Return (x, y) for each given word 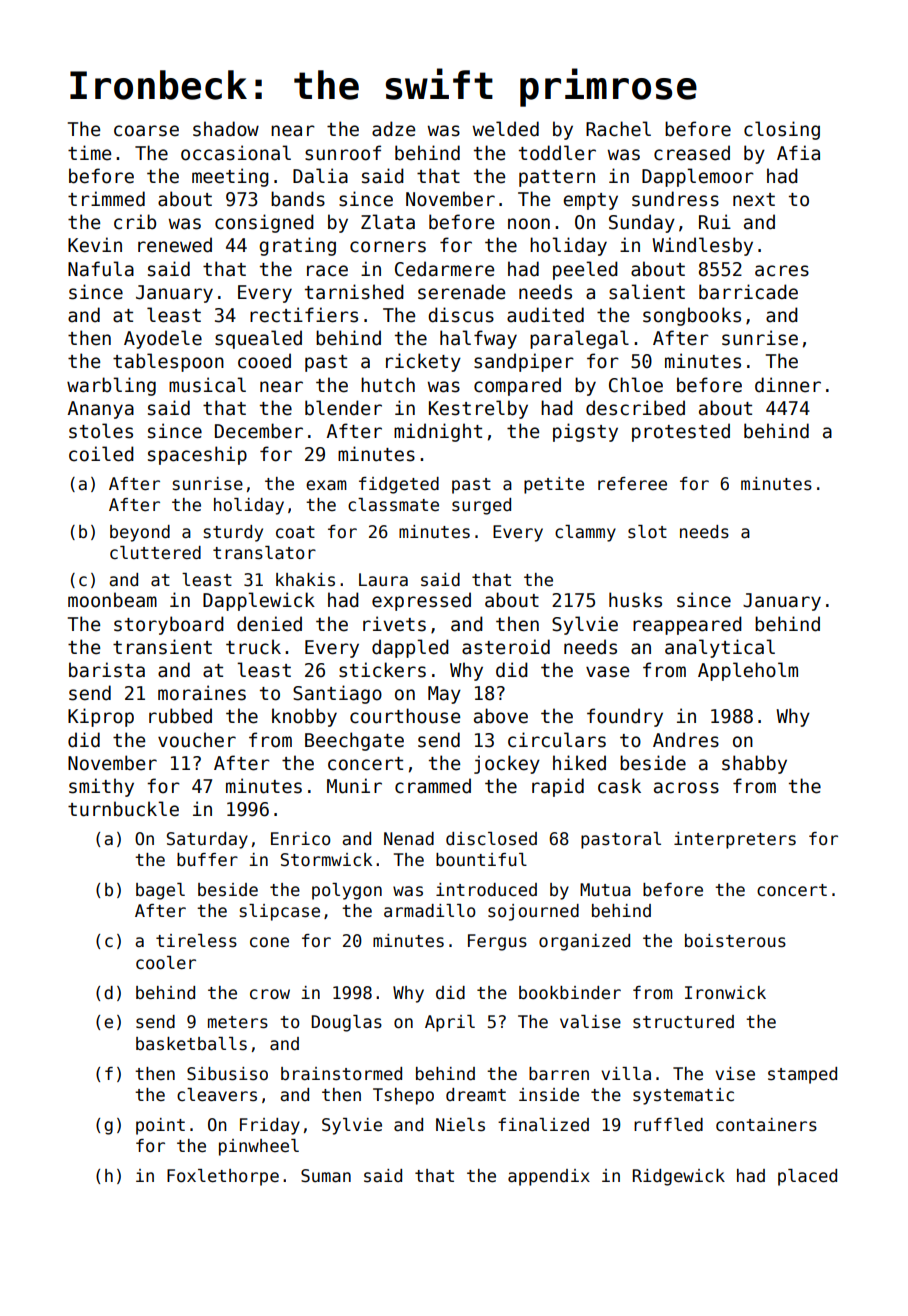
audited (545, 315)
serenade (461, 292)
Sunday (642, 223)
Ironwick (725, 993)
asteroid (506, 647)
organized (584, 942)
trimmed (106, 199)
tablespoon (168, 362)
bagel (160, 891)
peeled (585, 270)
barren (559, 1074)
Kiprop (101, 717)
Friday (270, 1126)
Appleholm (748, 671)
